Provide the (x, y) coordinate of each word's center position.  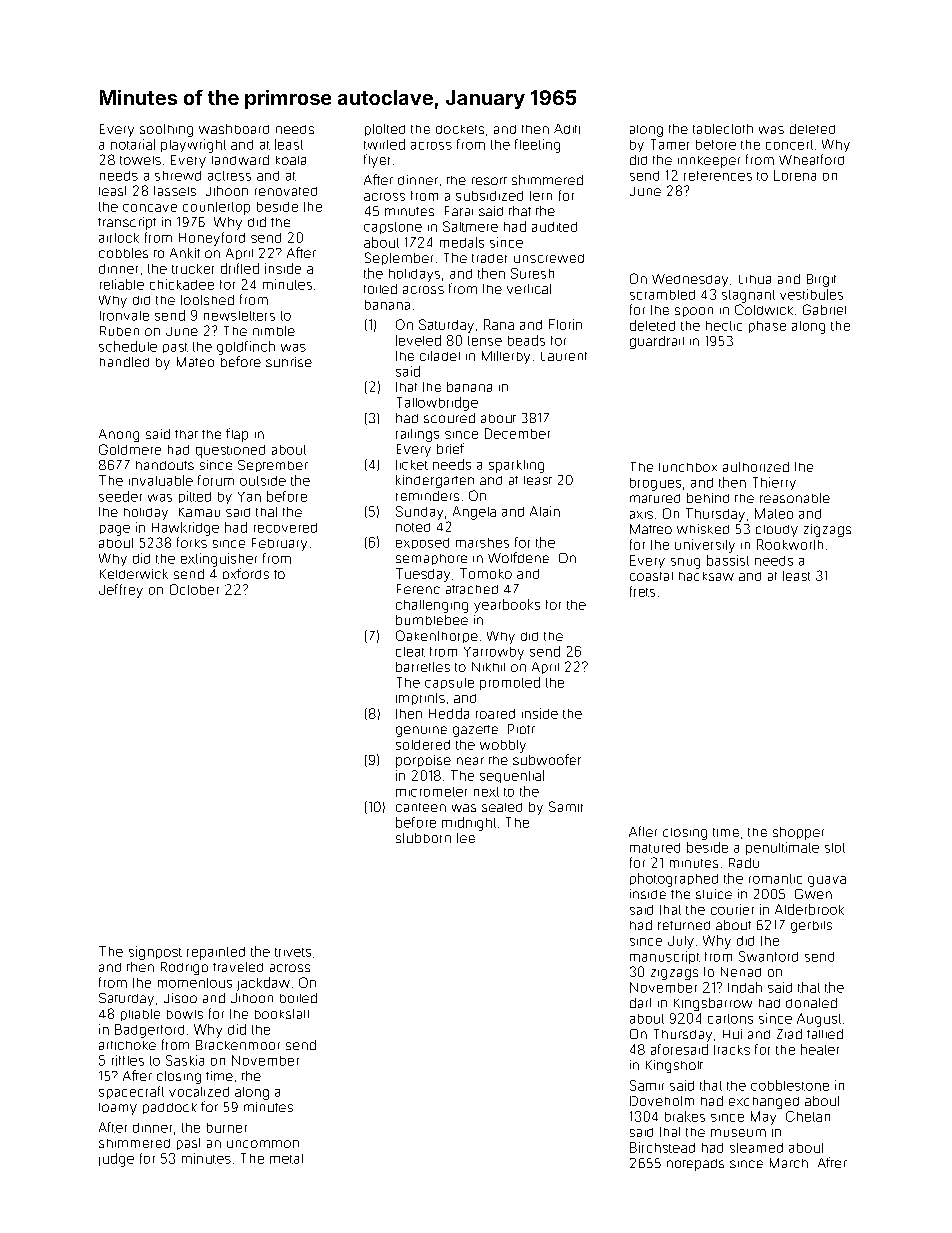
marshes (482, 543)
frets (642, 591)
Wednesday (690, 280)
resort (489, 181)
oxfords (246, 573)
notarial (133, 144)
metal (286, 1159)
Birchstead (662, 1147)
